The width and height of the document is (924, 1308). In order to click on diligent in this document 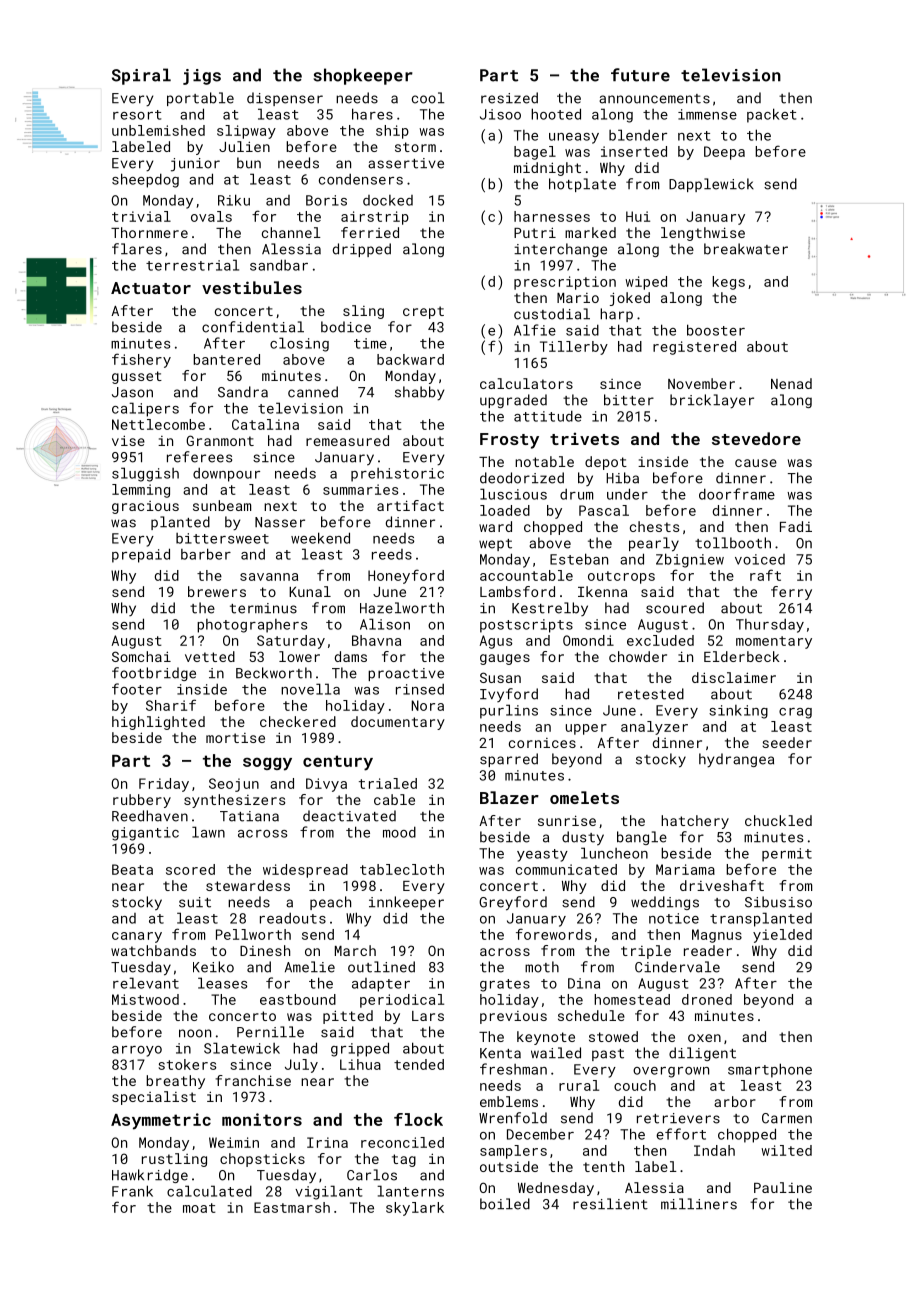, I will do `click(702, 1054)`.
